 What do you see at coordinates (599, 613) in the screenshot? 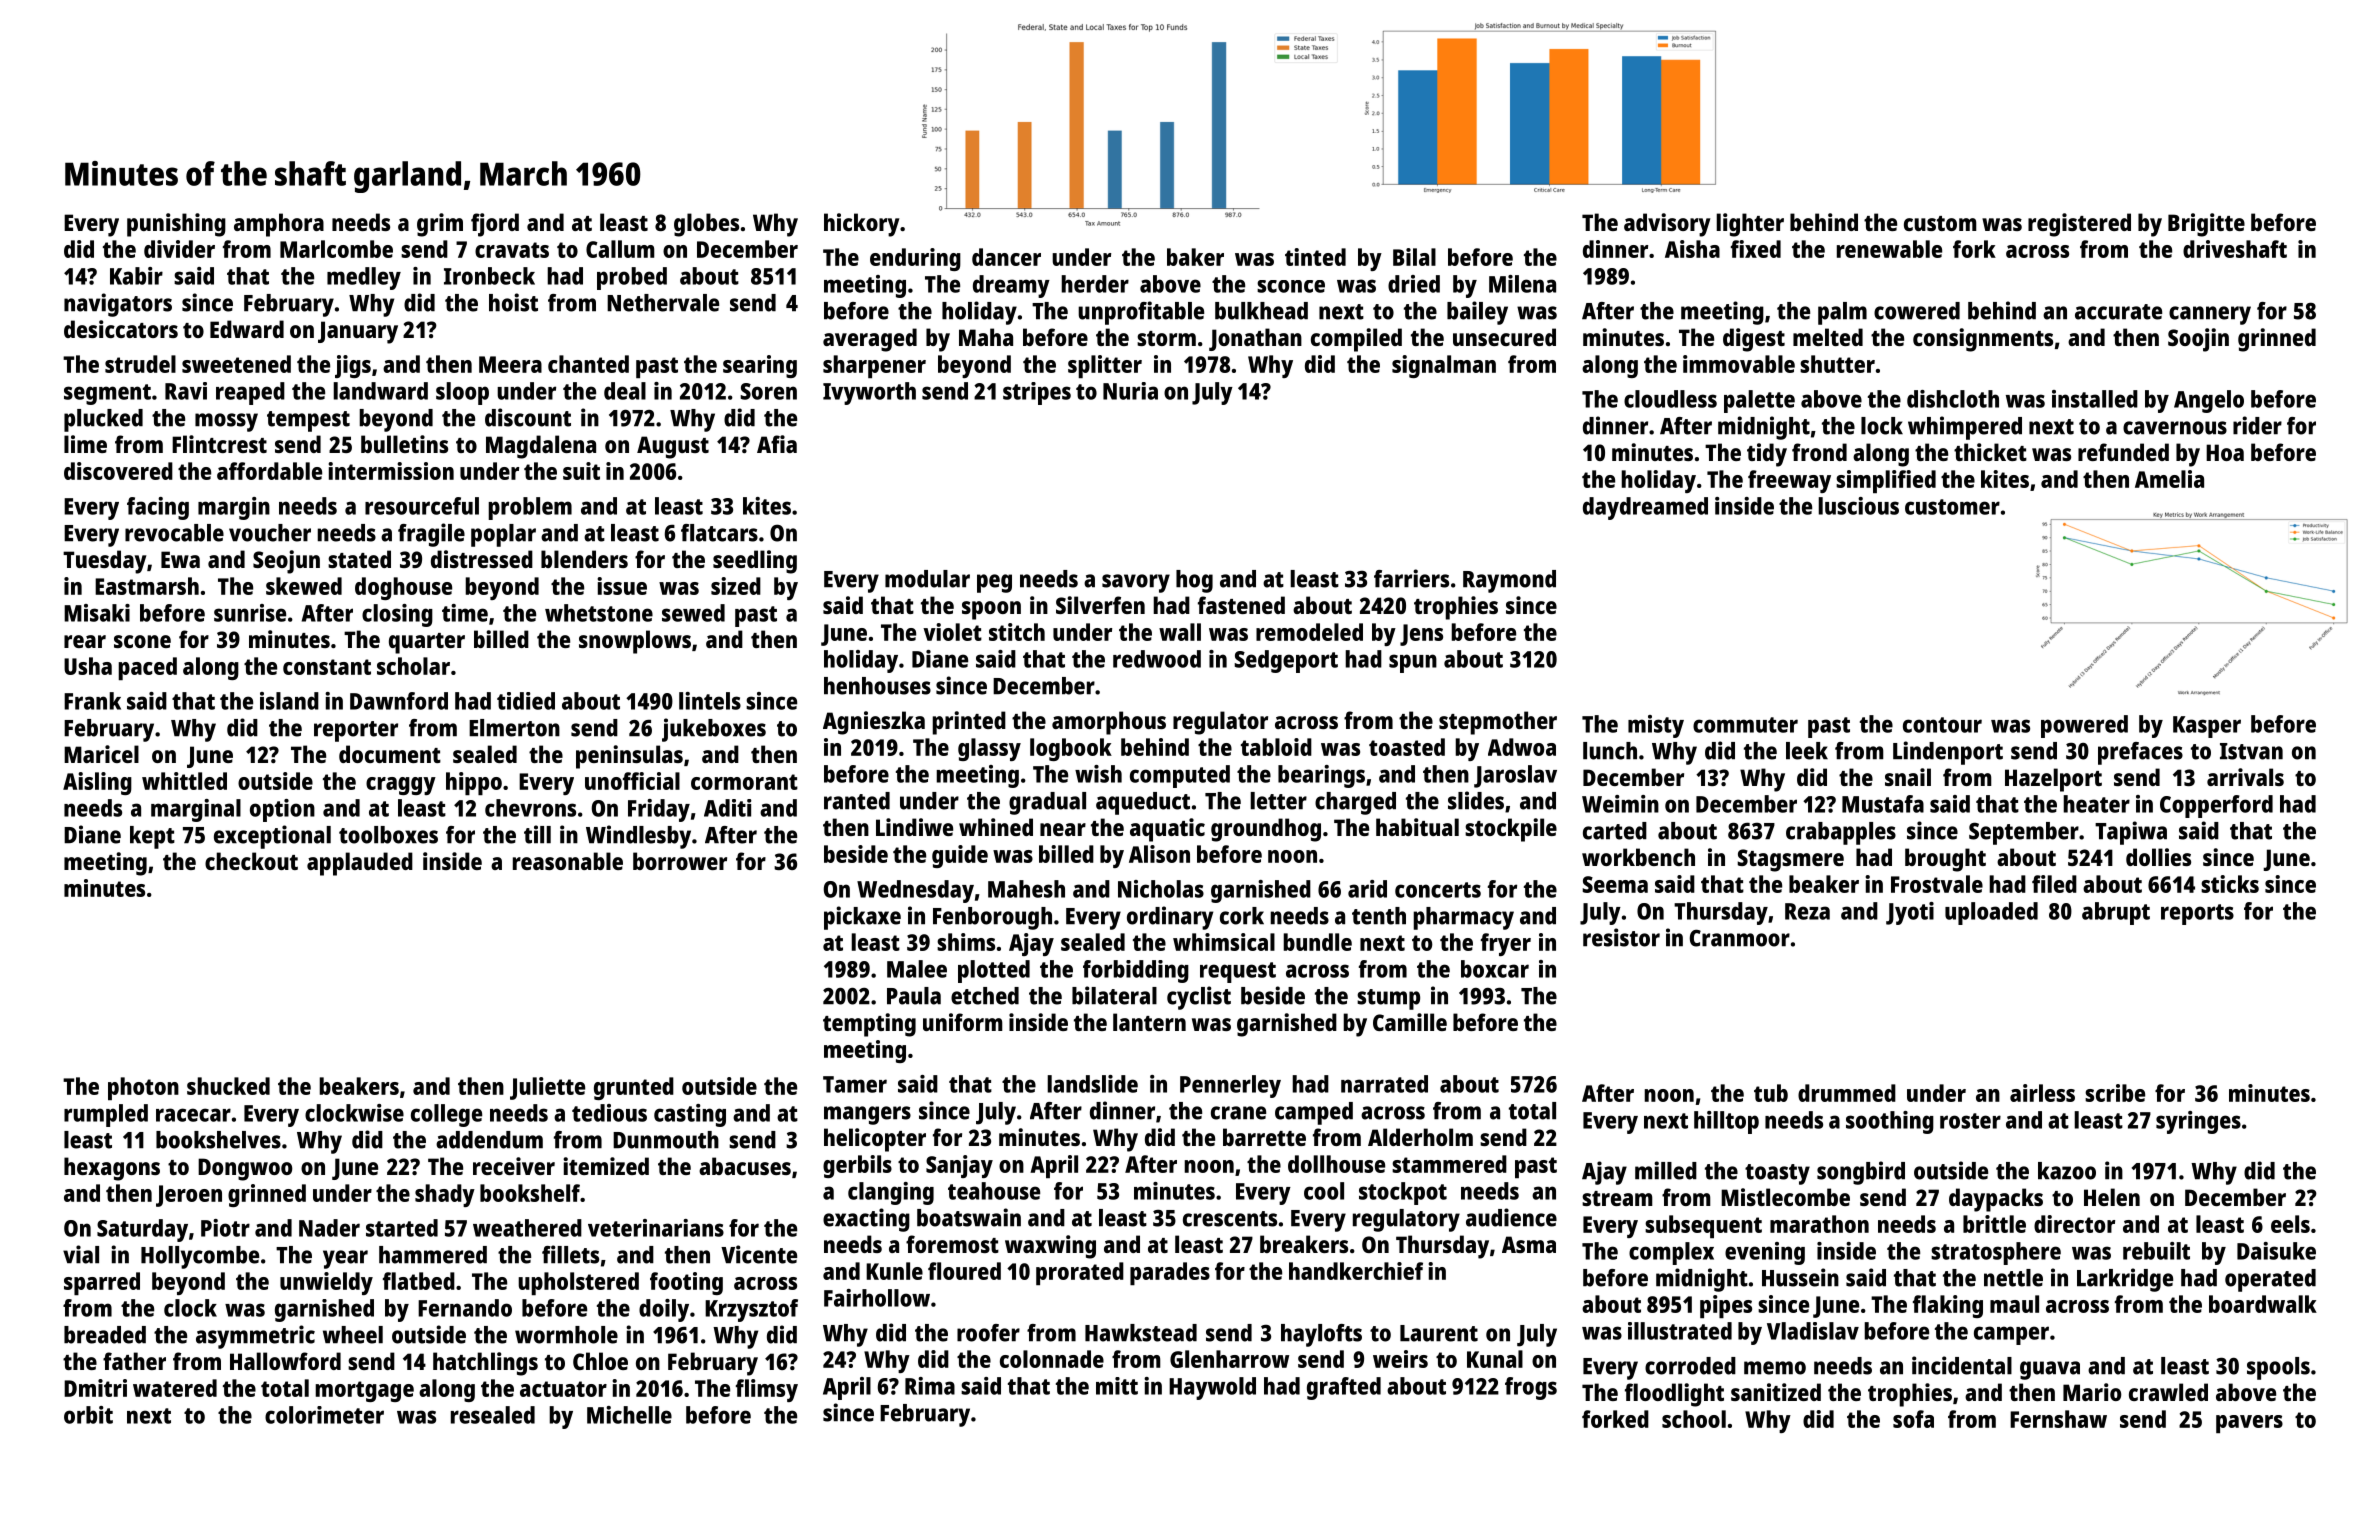
I see `whetstone` at bounding box center [599, 613].
